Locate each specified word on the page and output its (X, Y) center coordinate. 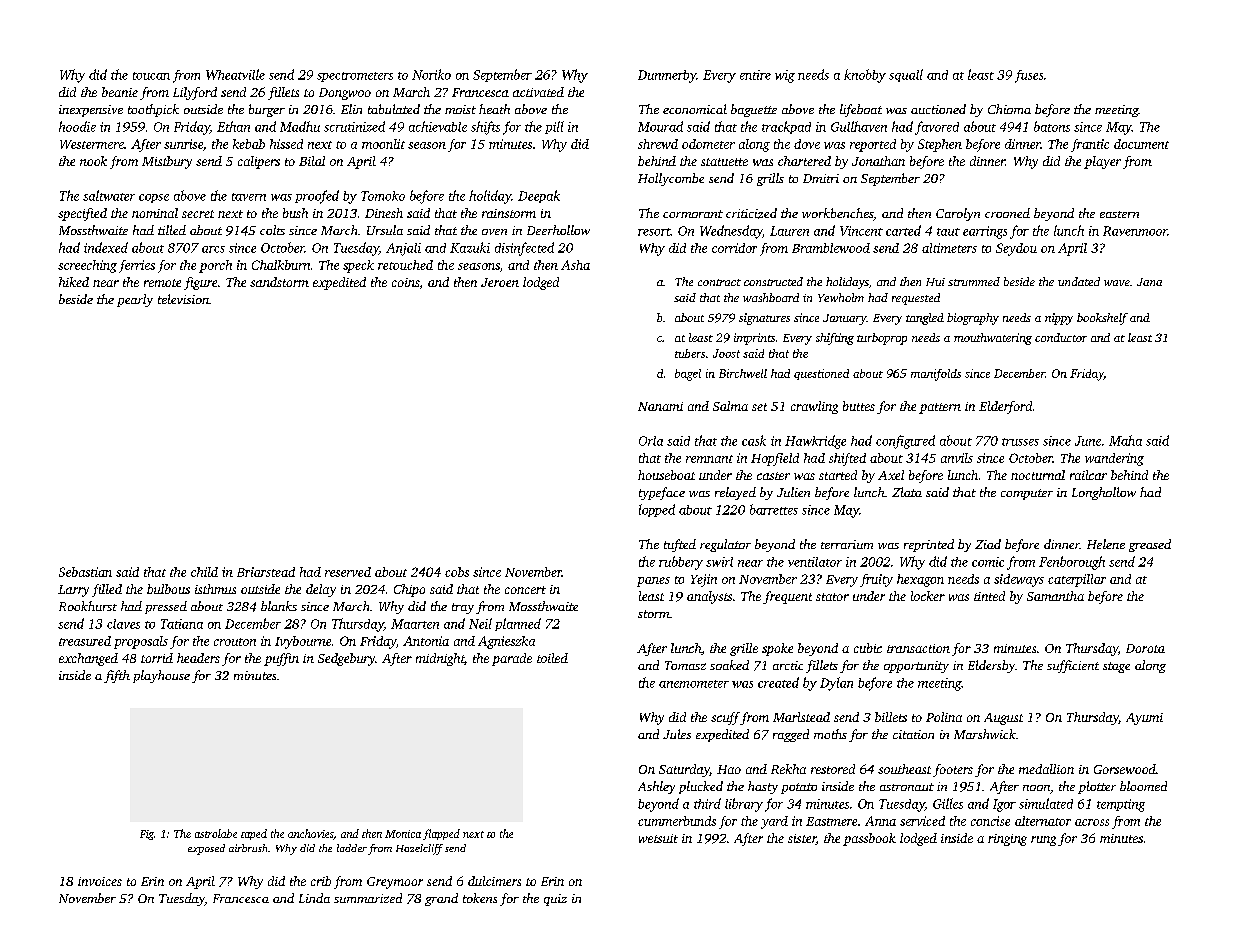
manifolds (936, 375)
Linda (314, 898)
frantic (1090, 145)
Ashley (656, 787)
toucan (151, 76)
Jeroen (500, 282)
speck (358, 266)
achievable (438, 126)
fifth (117, 676)
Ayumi (1144, 719)
